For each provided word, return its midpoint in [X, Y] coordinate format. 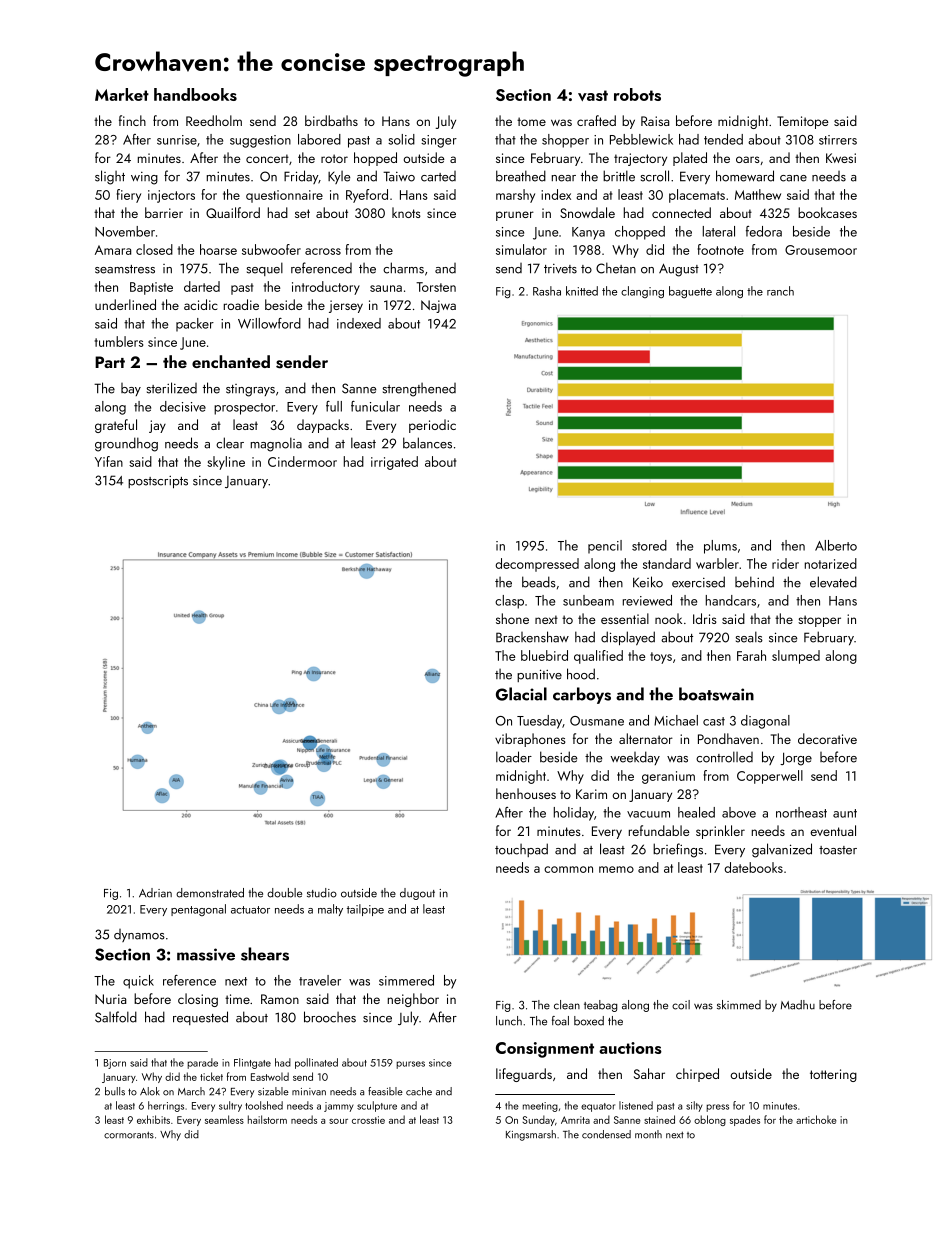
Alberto [836, 545]
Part [110, 362]
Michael [676, 720]
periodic [432, 426]
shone [512, 618]
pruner [515, 216]
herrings [166, 1106]
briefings [678, 850]
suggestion [260, 141]
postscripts [158, 482]
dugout [417, 894]
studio [322, 893]
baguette [690, 292]
